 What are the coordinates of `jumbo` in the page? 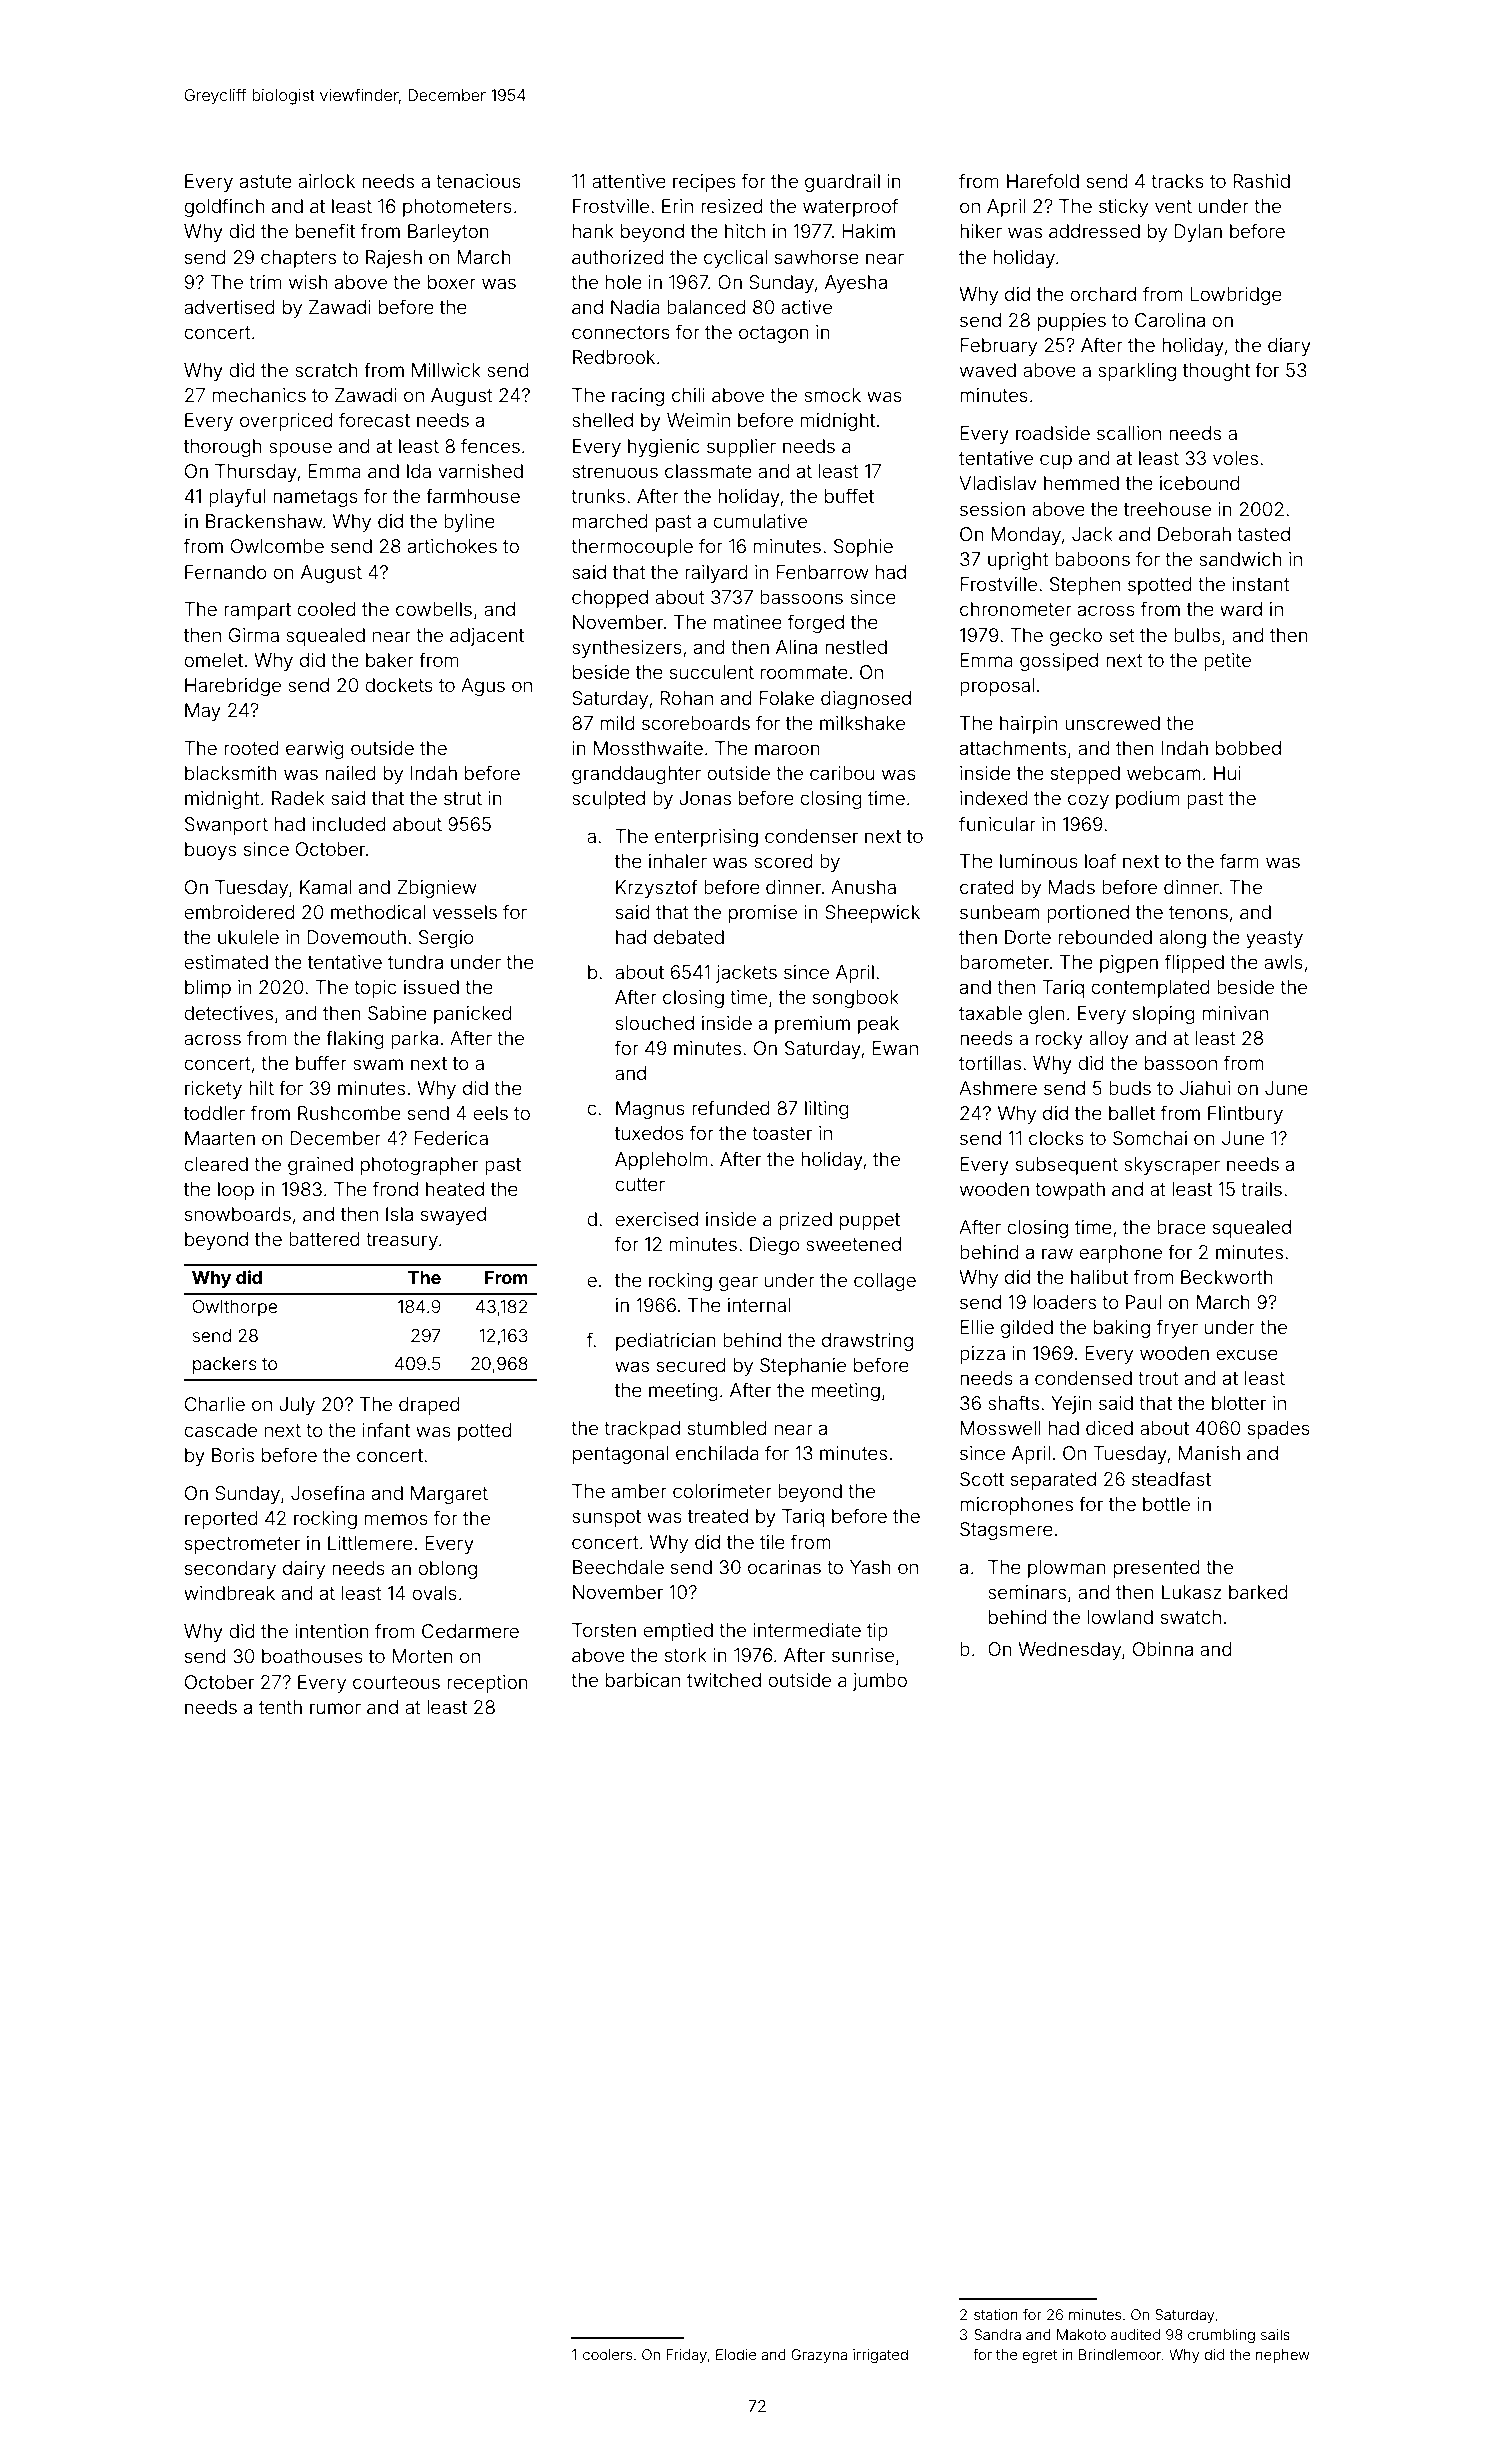 It's located at (879, 1682).
